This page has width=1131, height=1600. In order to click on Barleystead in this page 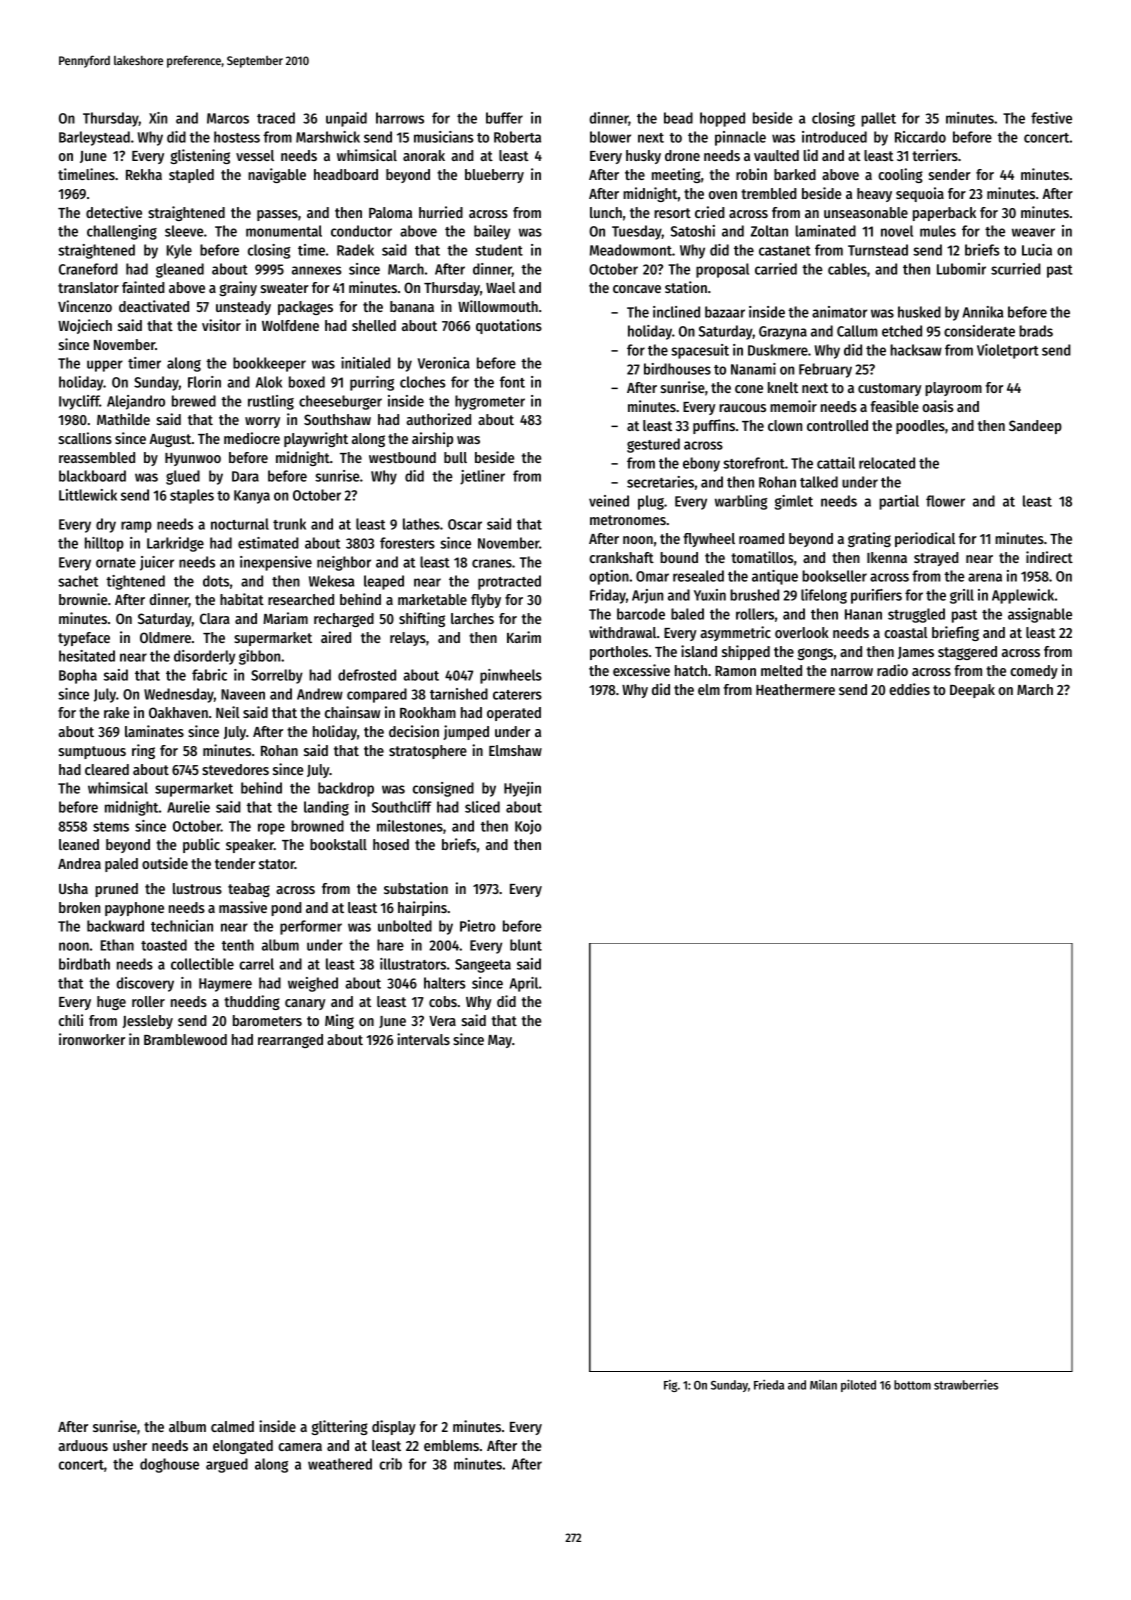, I will do `click(94, 138)`.
